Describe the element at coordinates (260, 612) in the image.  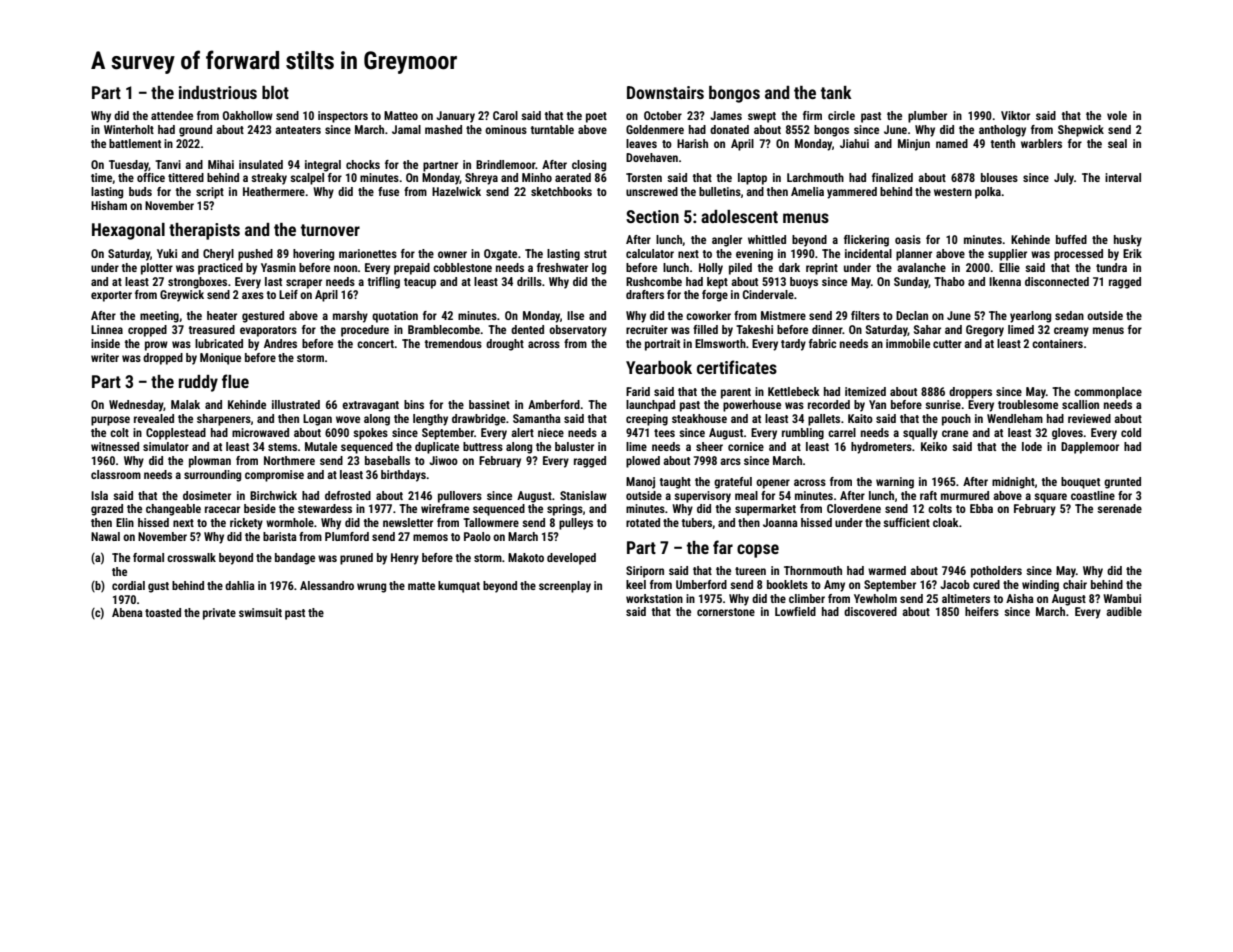
I see `swimsuit` at that location.
